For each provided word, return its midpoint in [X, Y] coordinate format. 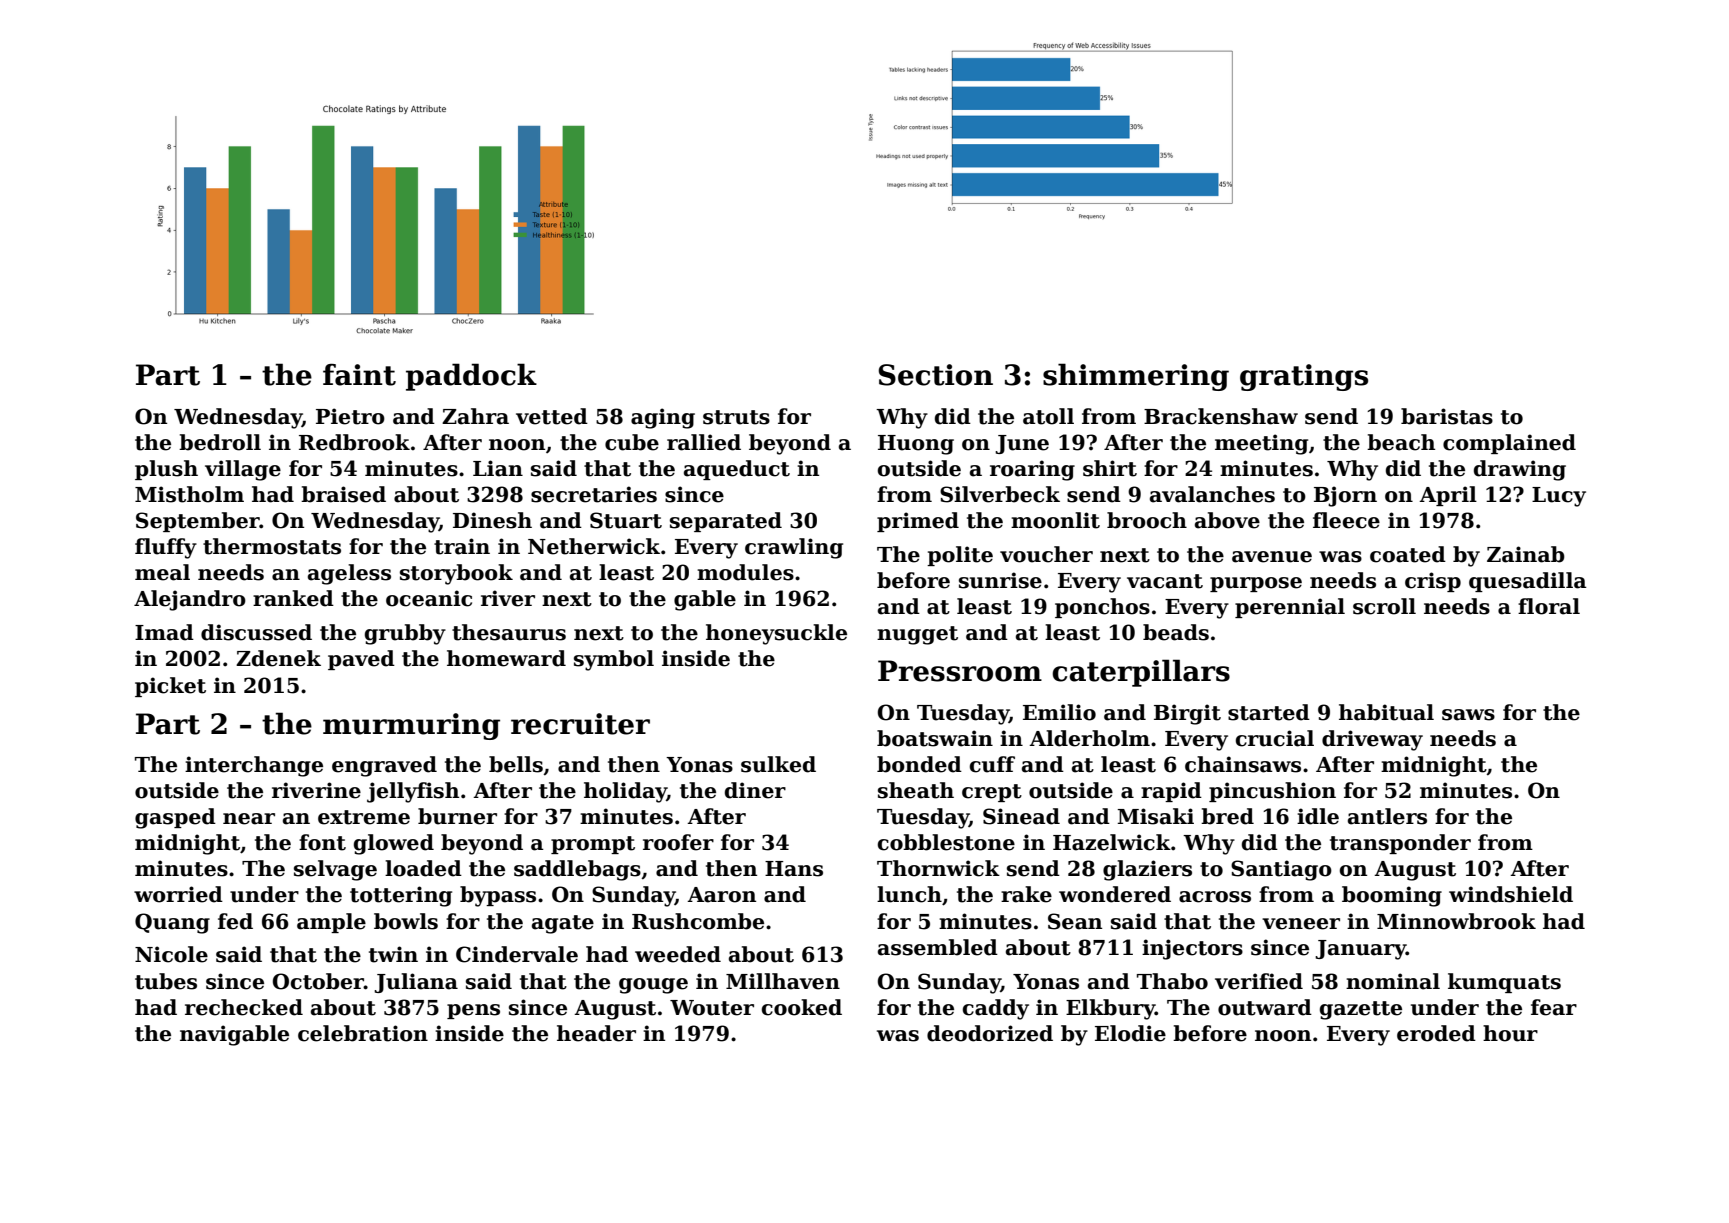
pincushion [1272, 792]
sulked [778, 764]
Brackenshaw [1221, 416]
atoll [1048, 416]
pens [473, 1011]
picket [170, 687]
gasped [175, 818]
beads [1176, 632]
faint [359, 375]
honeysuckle [776, 634]
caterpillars [1141, 673]
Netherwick [594, 546]
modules [745, 572]
